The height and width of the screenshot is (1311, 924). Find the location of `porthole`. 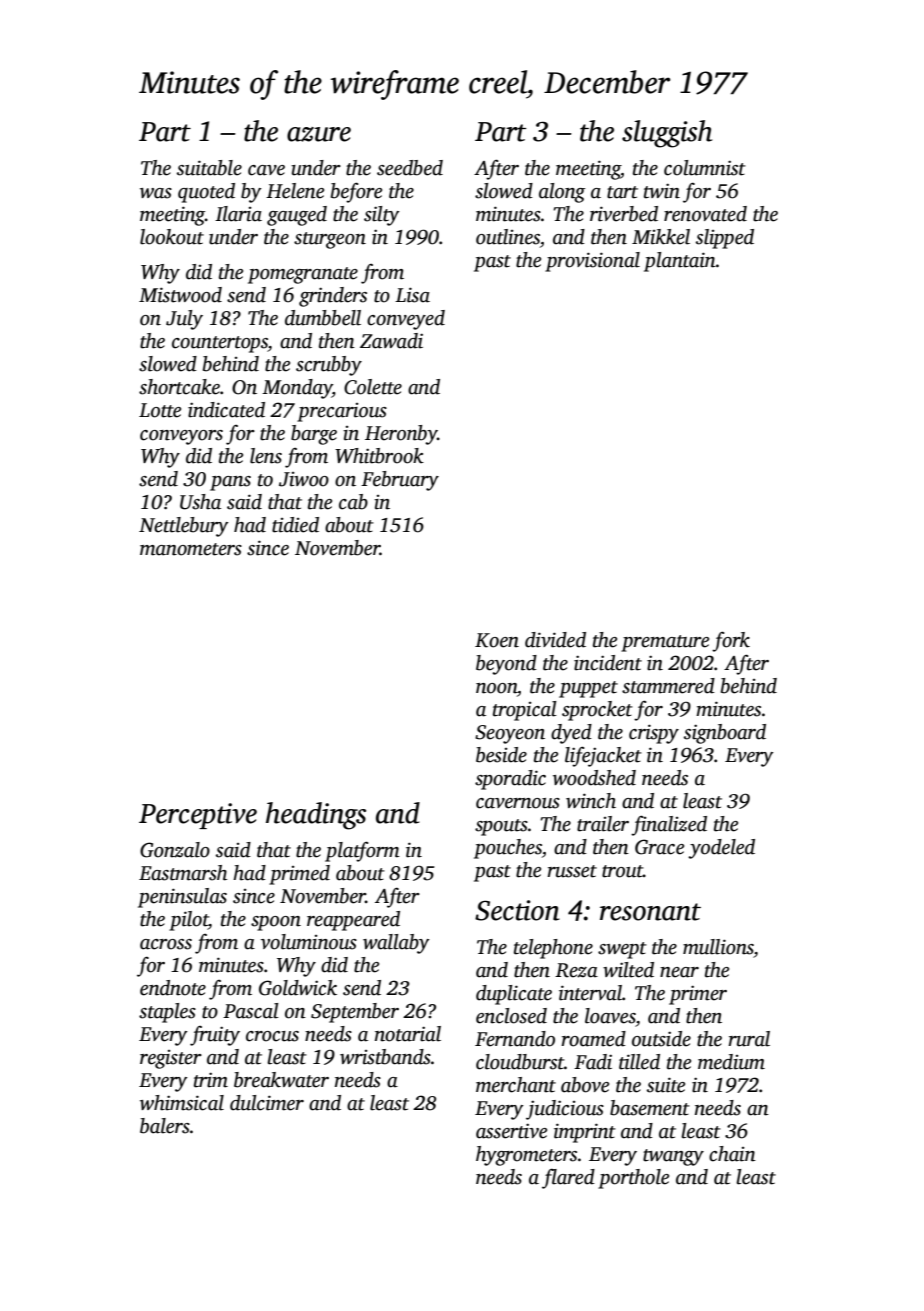

porthole is located at coordinates (633, 1179).
